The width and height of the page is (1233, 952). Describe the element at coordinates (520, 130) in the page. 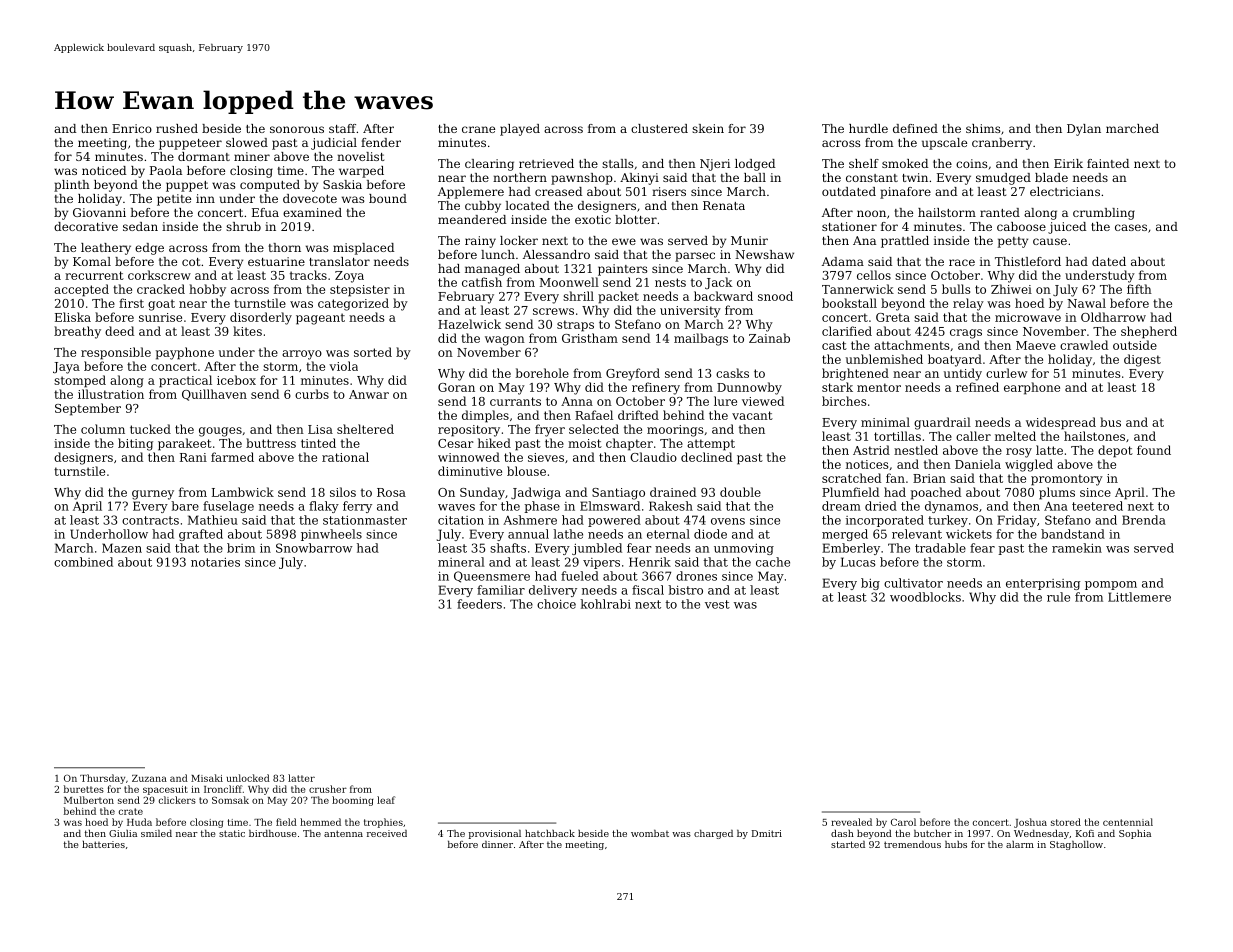

I see `played` at that location.
